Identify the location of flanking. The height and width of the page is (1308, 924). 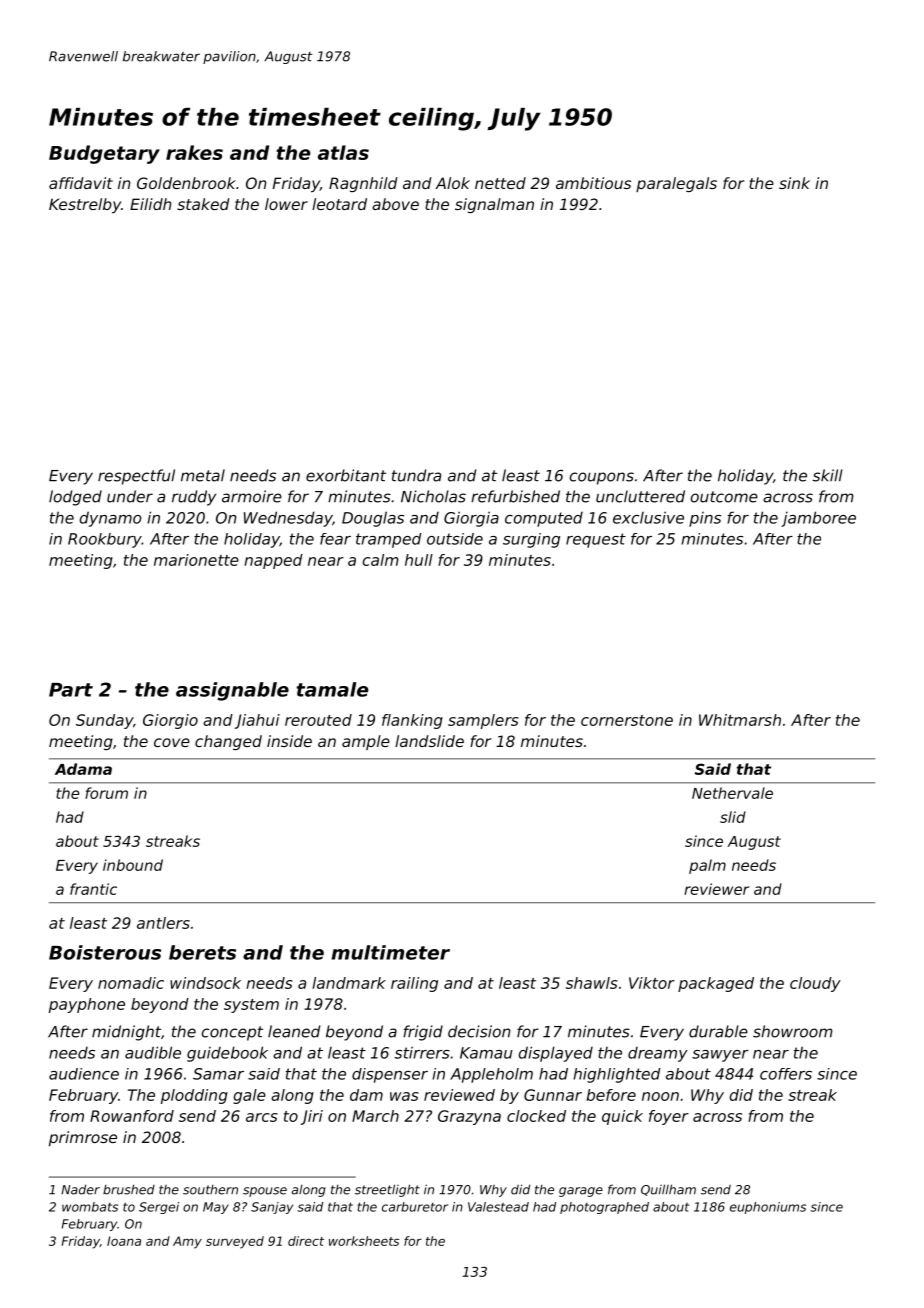
(412, 721).
